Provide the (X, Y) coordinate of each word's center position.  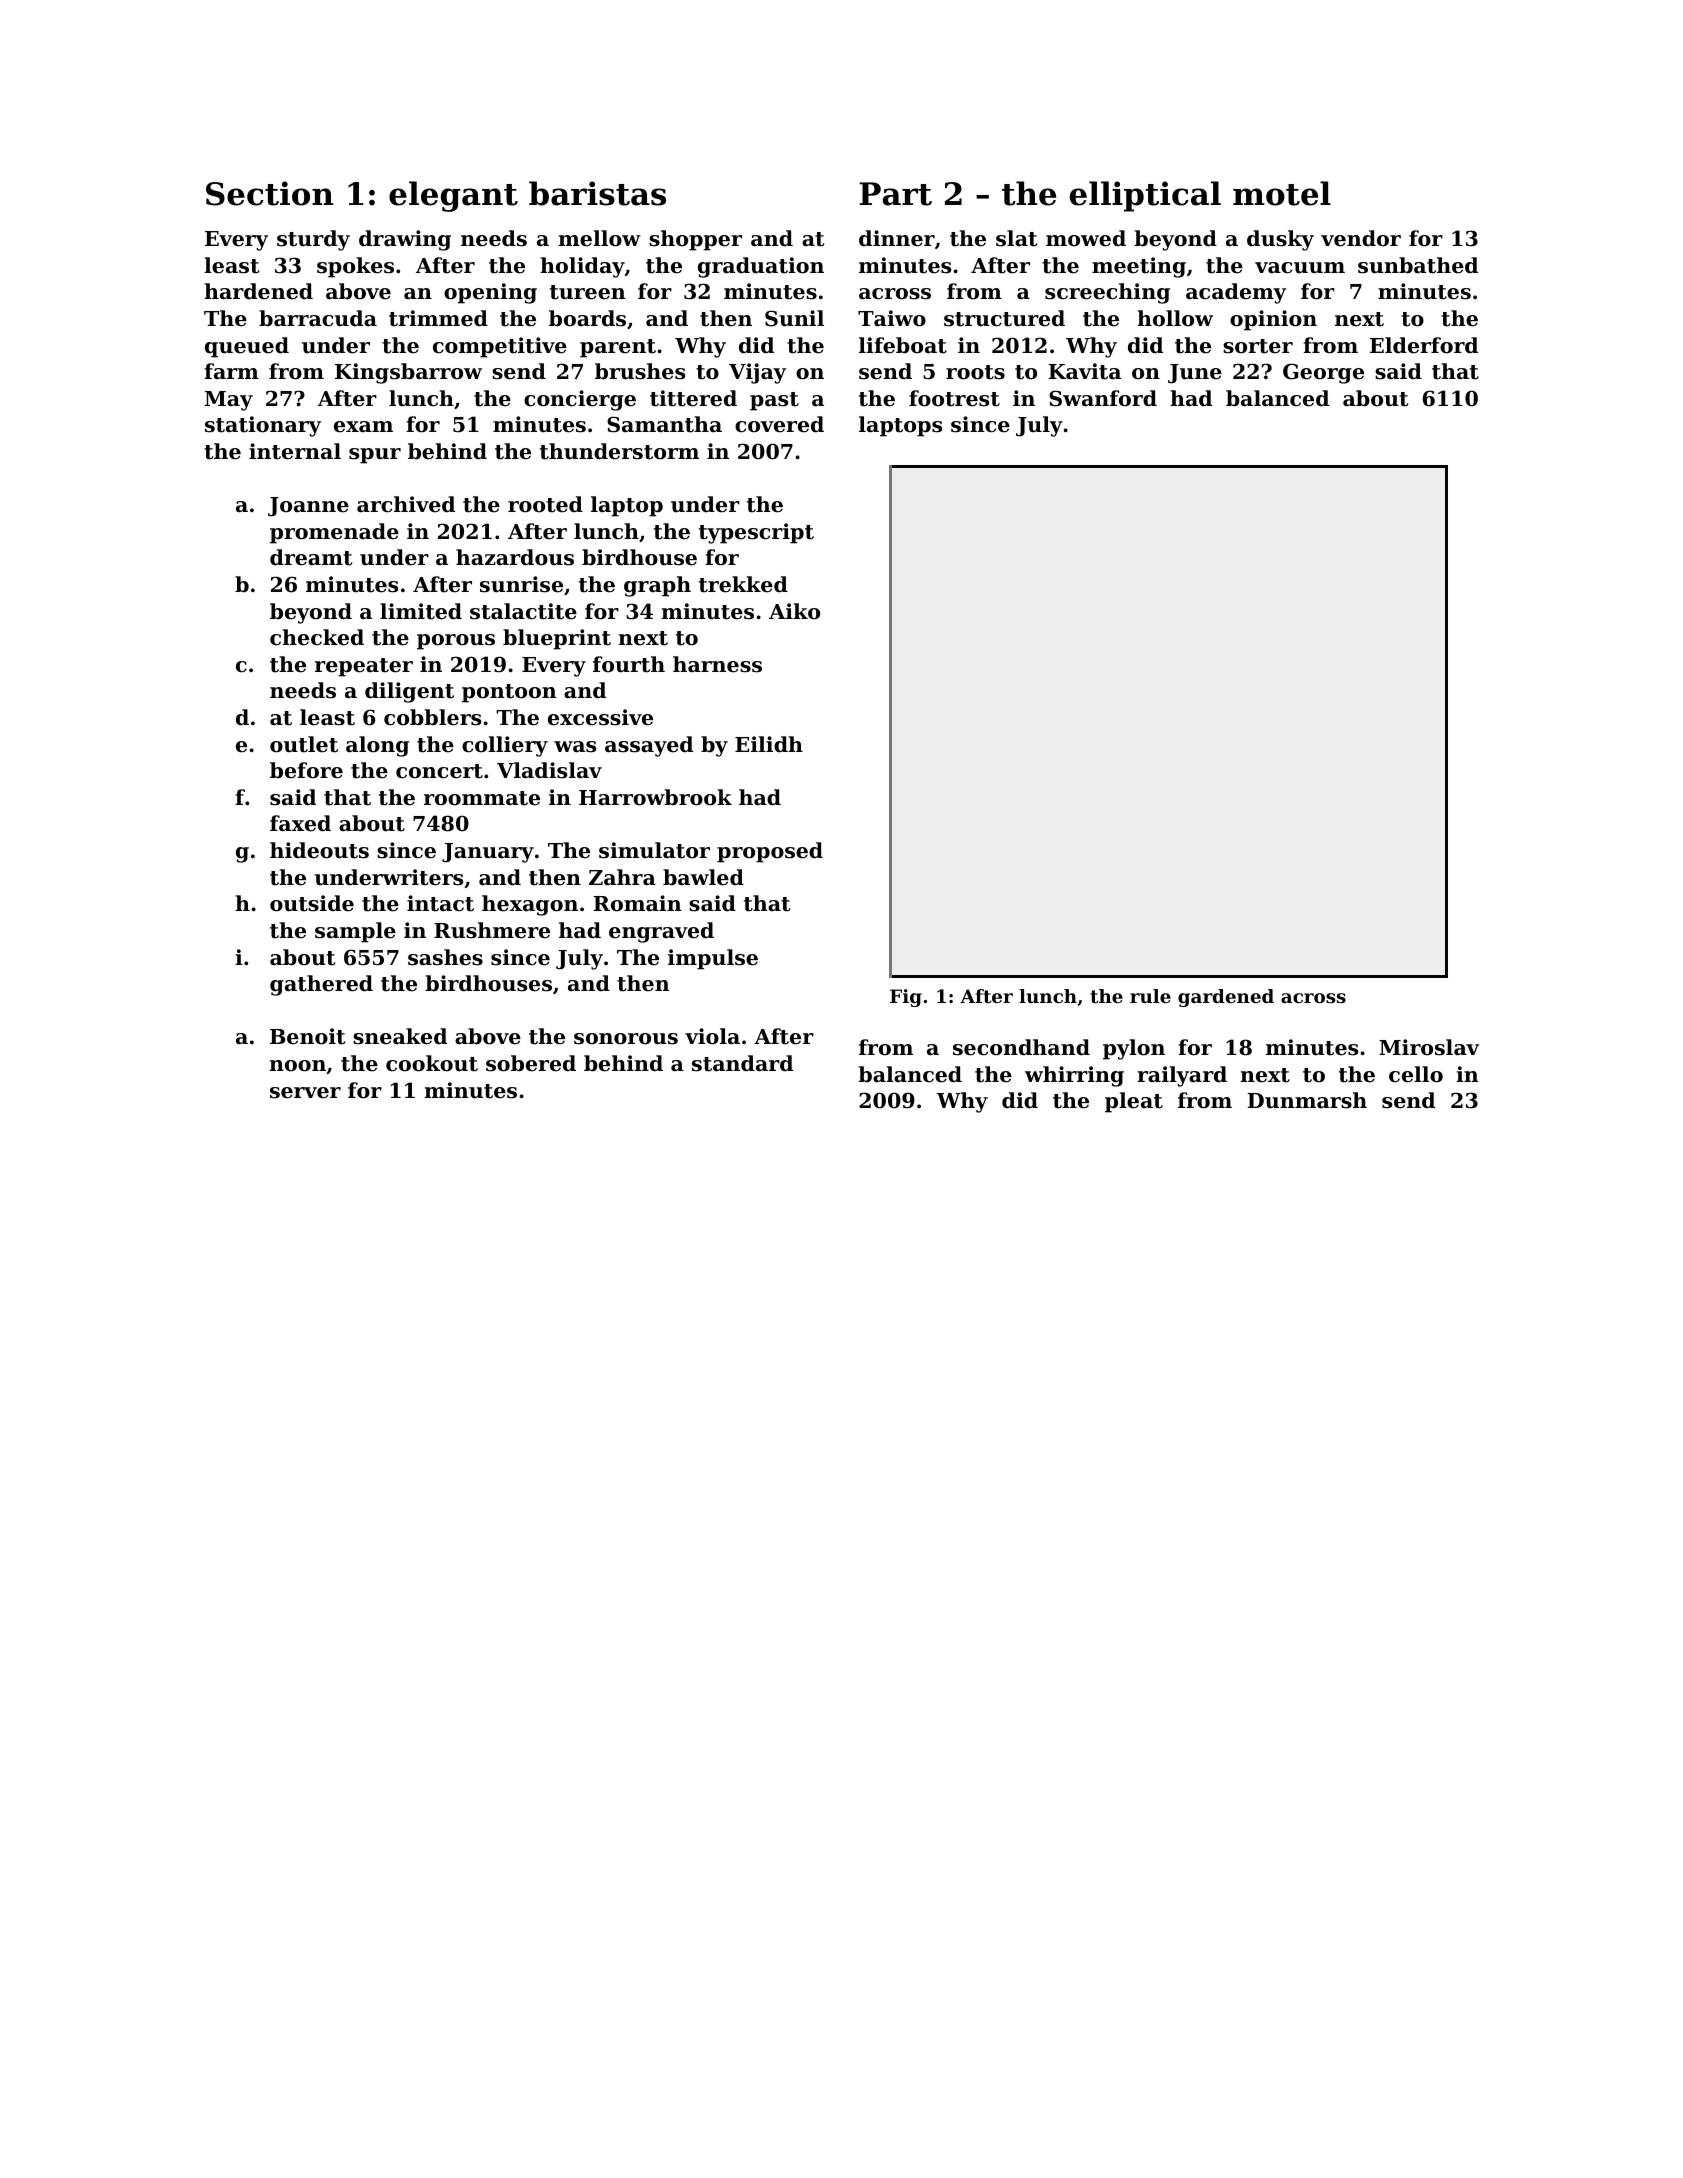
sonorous (626, 1039)
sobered (531, 1063)
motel (1282, 193)
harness (717, 664)
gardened (1226, 998)
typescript (756, 533)
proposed (770, 852)
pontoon (509, 693)
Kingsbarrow (408, 373)
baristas (597, 193)
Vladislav (549, 770)
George (1323, 373)
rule (1150, 996)
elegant (453, 196)
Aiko (794, 611)
